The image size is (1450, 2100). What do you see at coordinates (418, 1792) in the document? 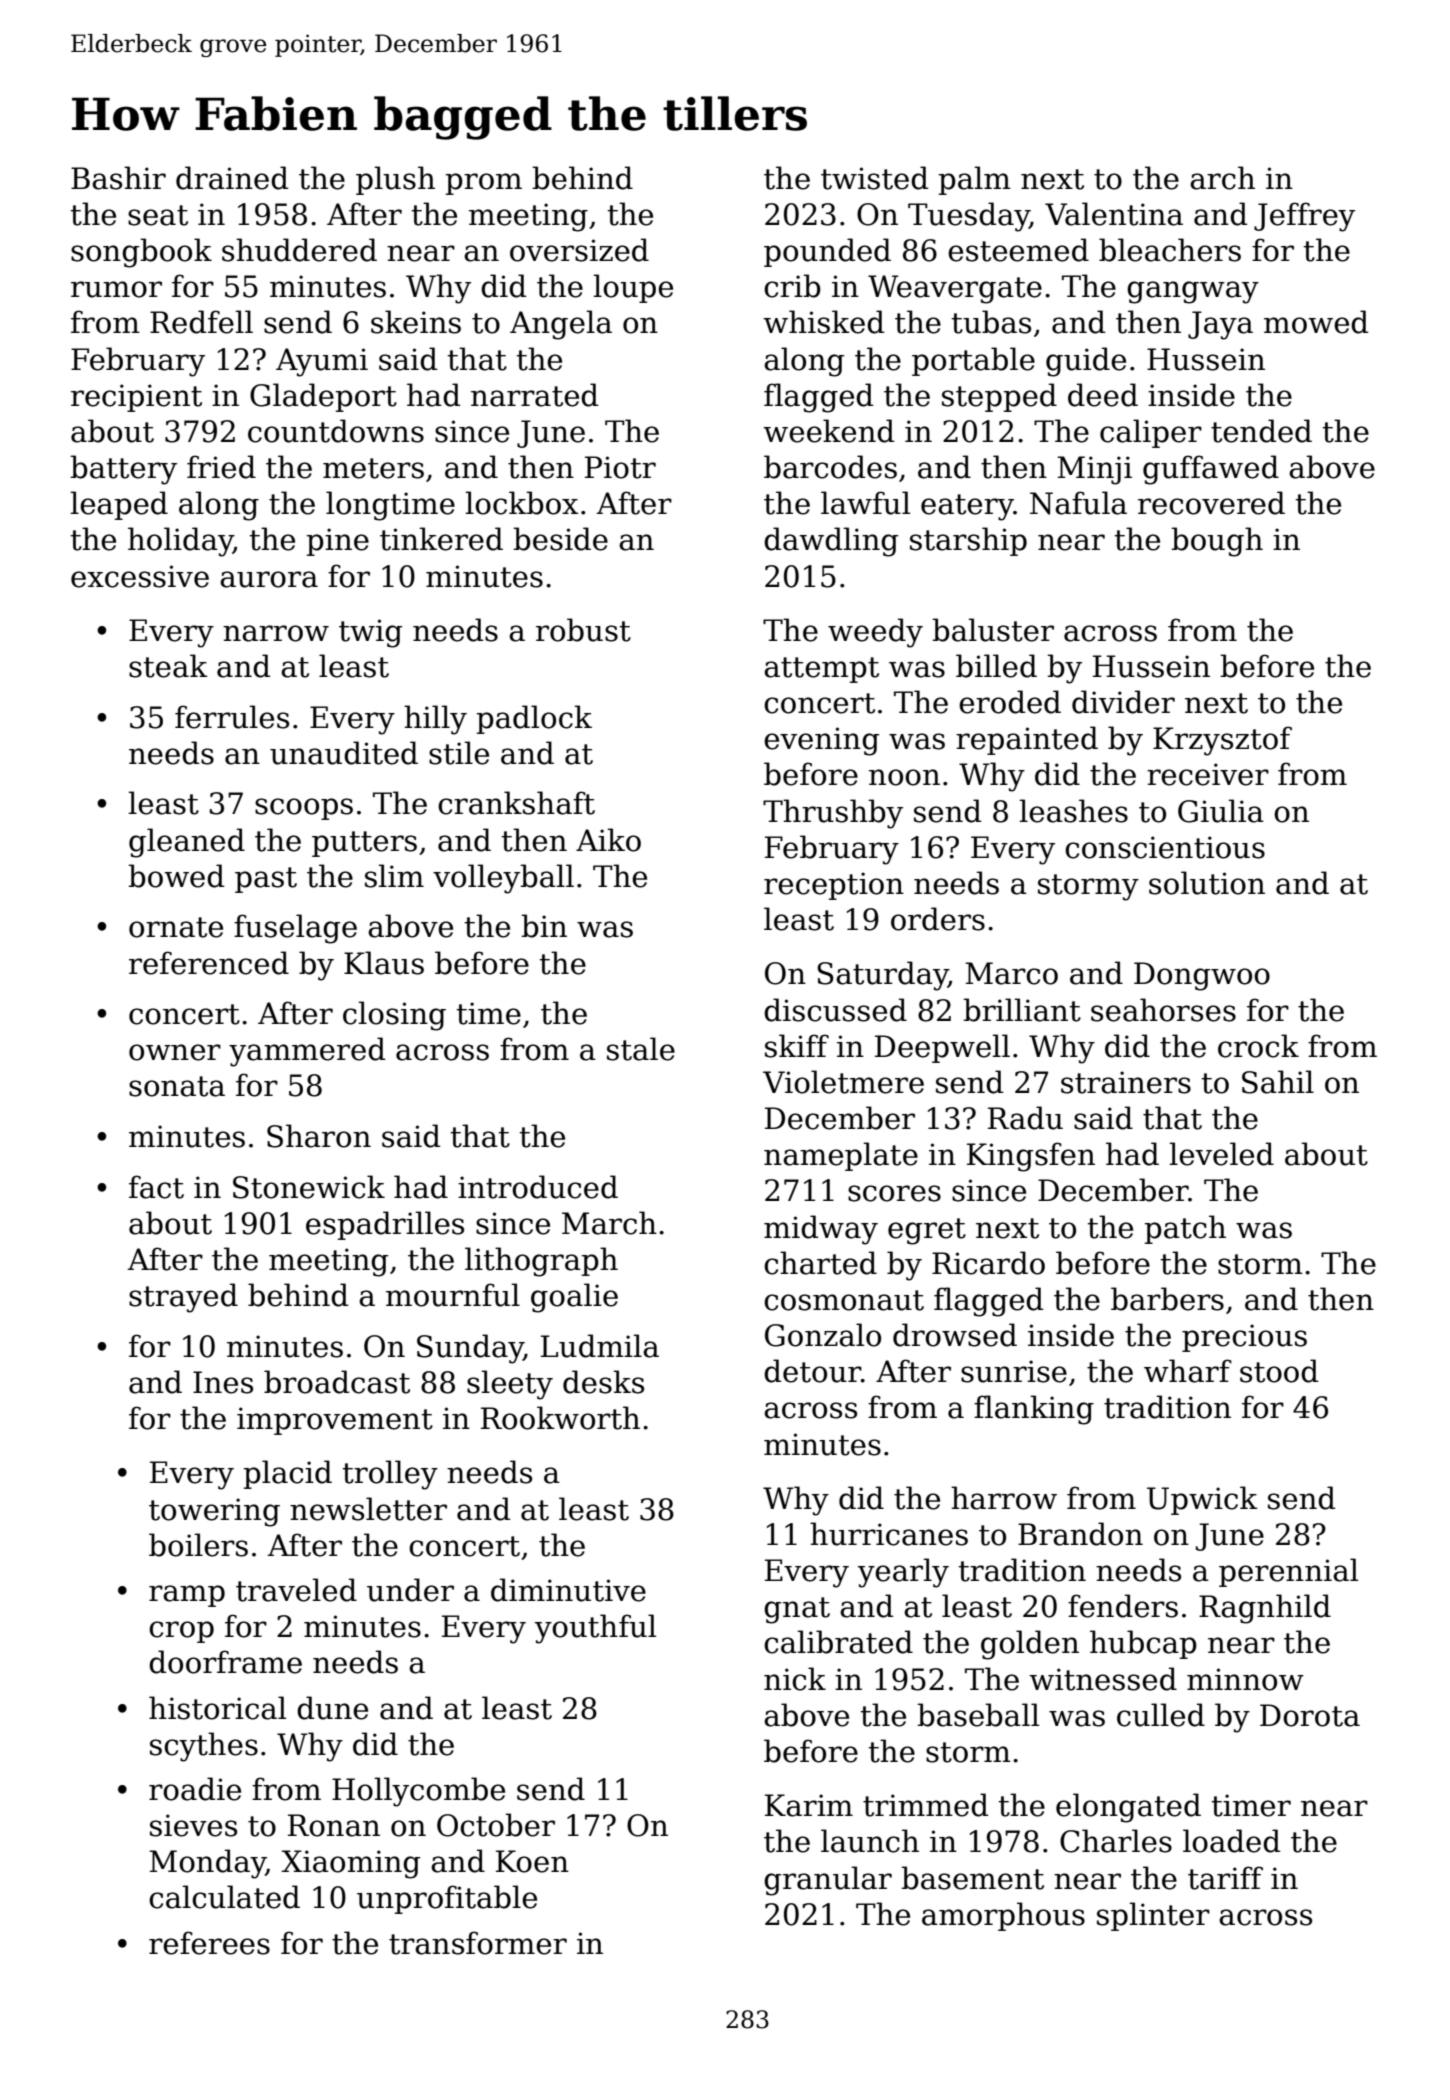
I see `Hollycombe` at bounding box center [418, 1792].
